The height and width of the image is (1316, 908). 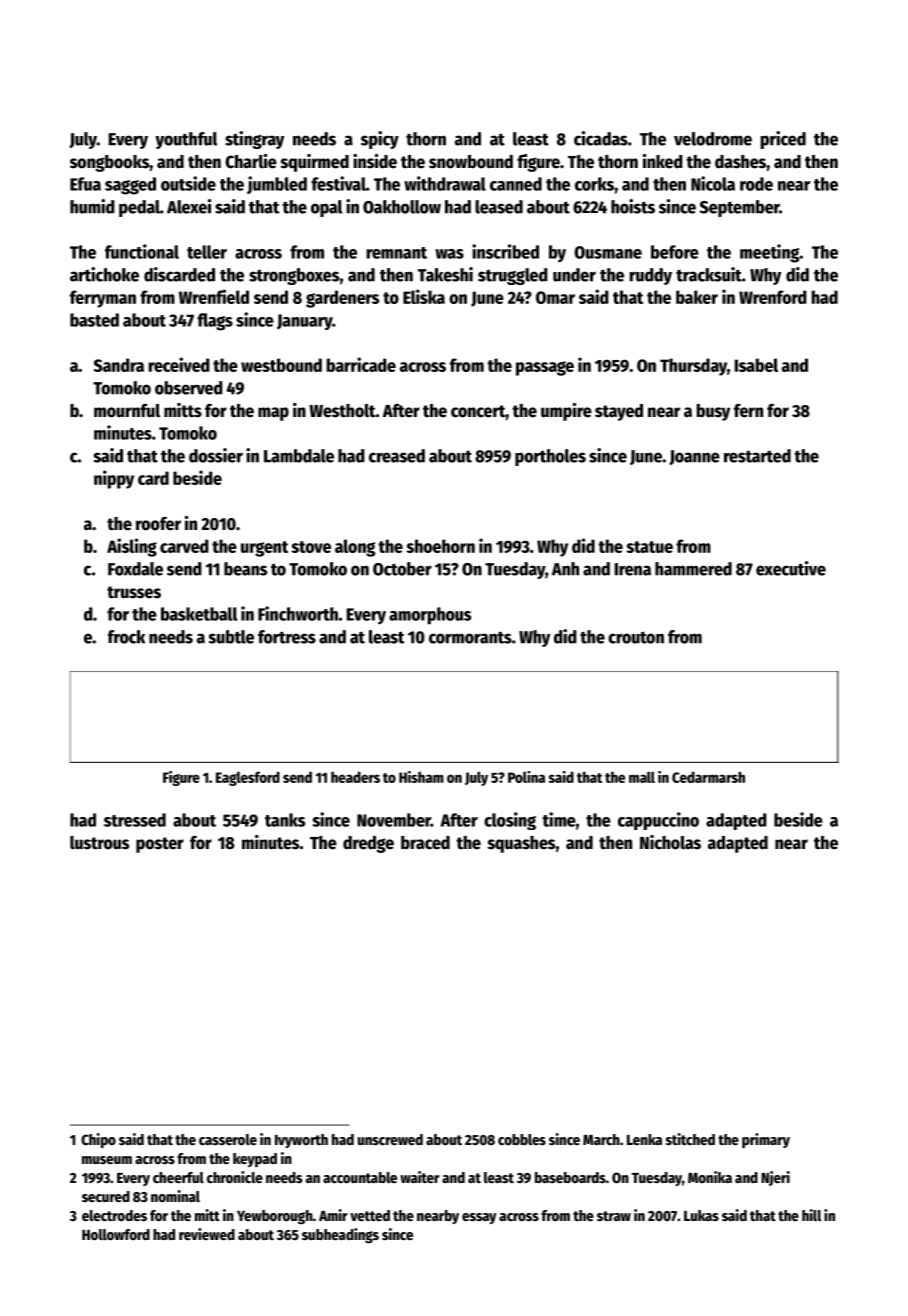 What do you see at coordinates (175, 1196) in the image?
I see `nominal` at bounding box center [175, 1196].
